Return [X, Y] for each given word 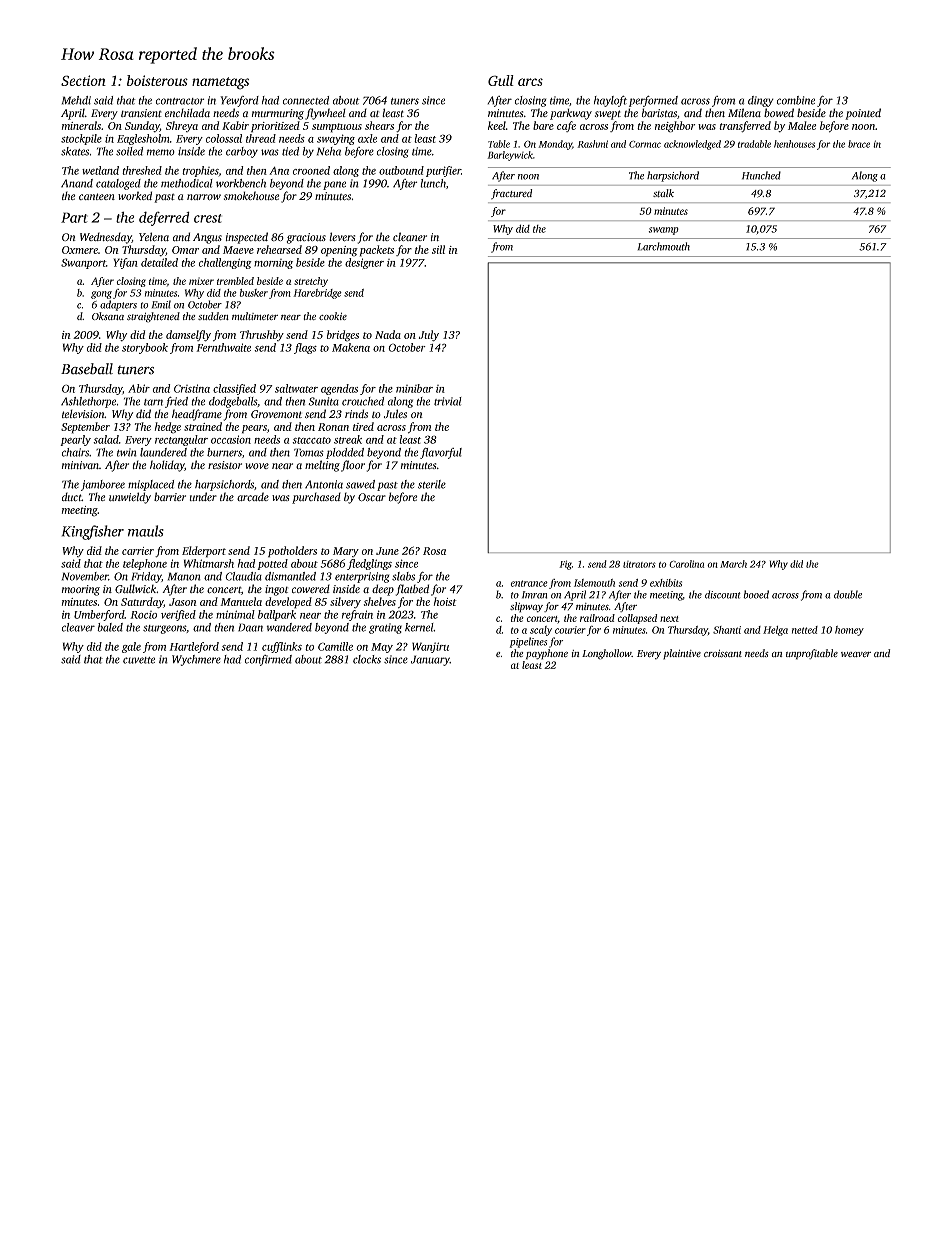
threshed [142, 170]
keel [497, 125]
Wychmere [196, 660]
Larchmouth [664, 246]
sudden [213, 316]
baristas [659, 113]
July [429, 336]
